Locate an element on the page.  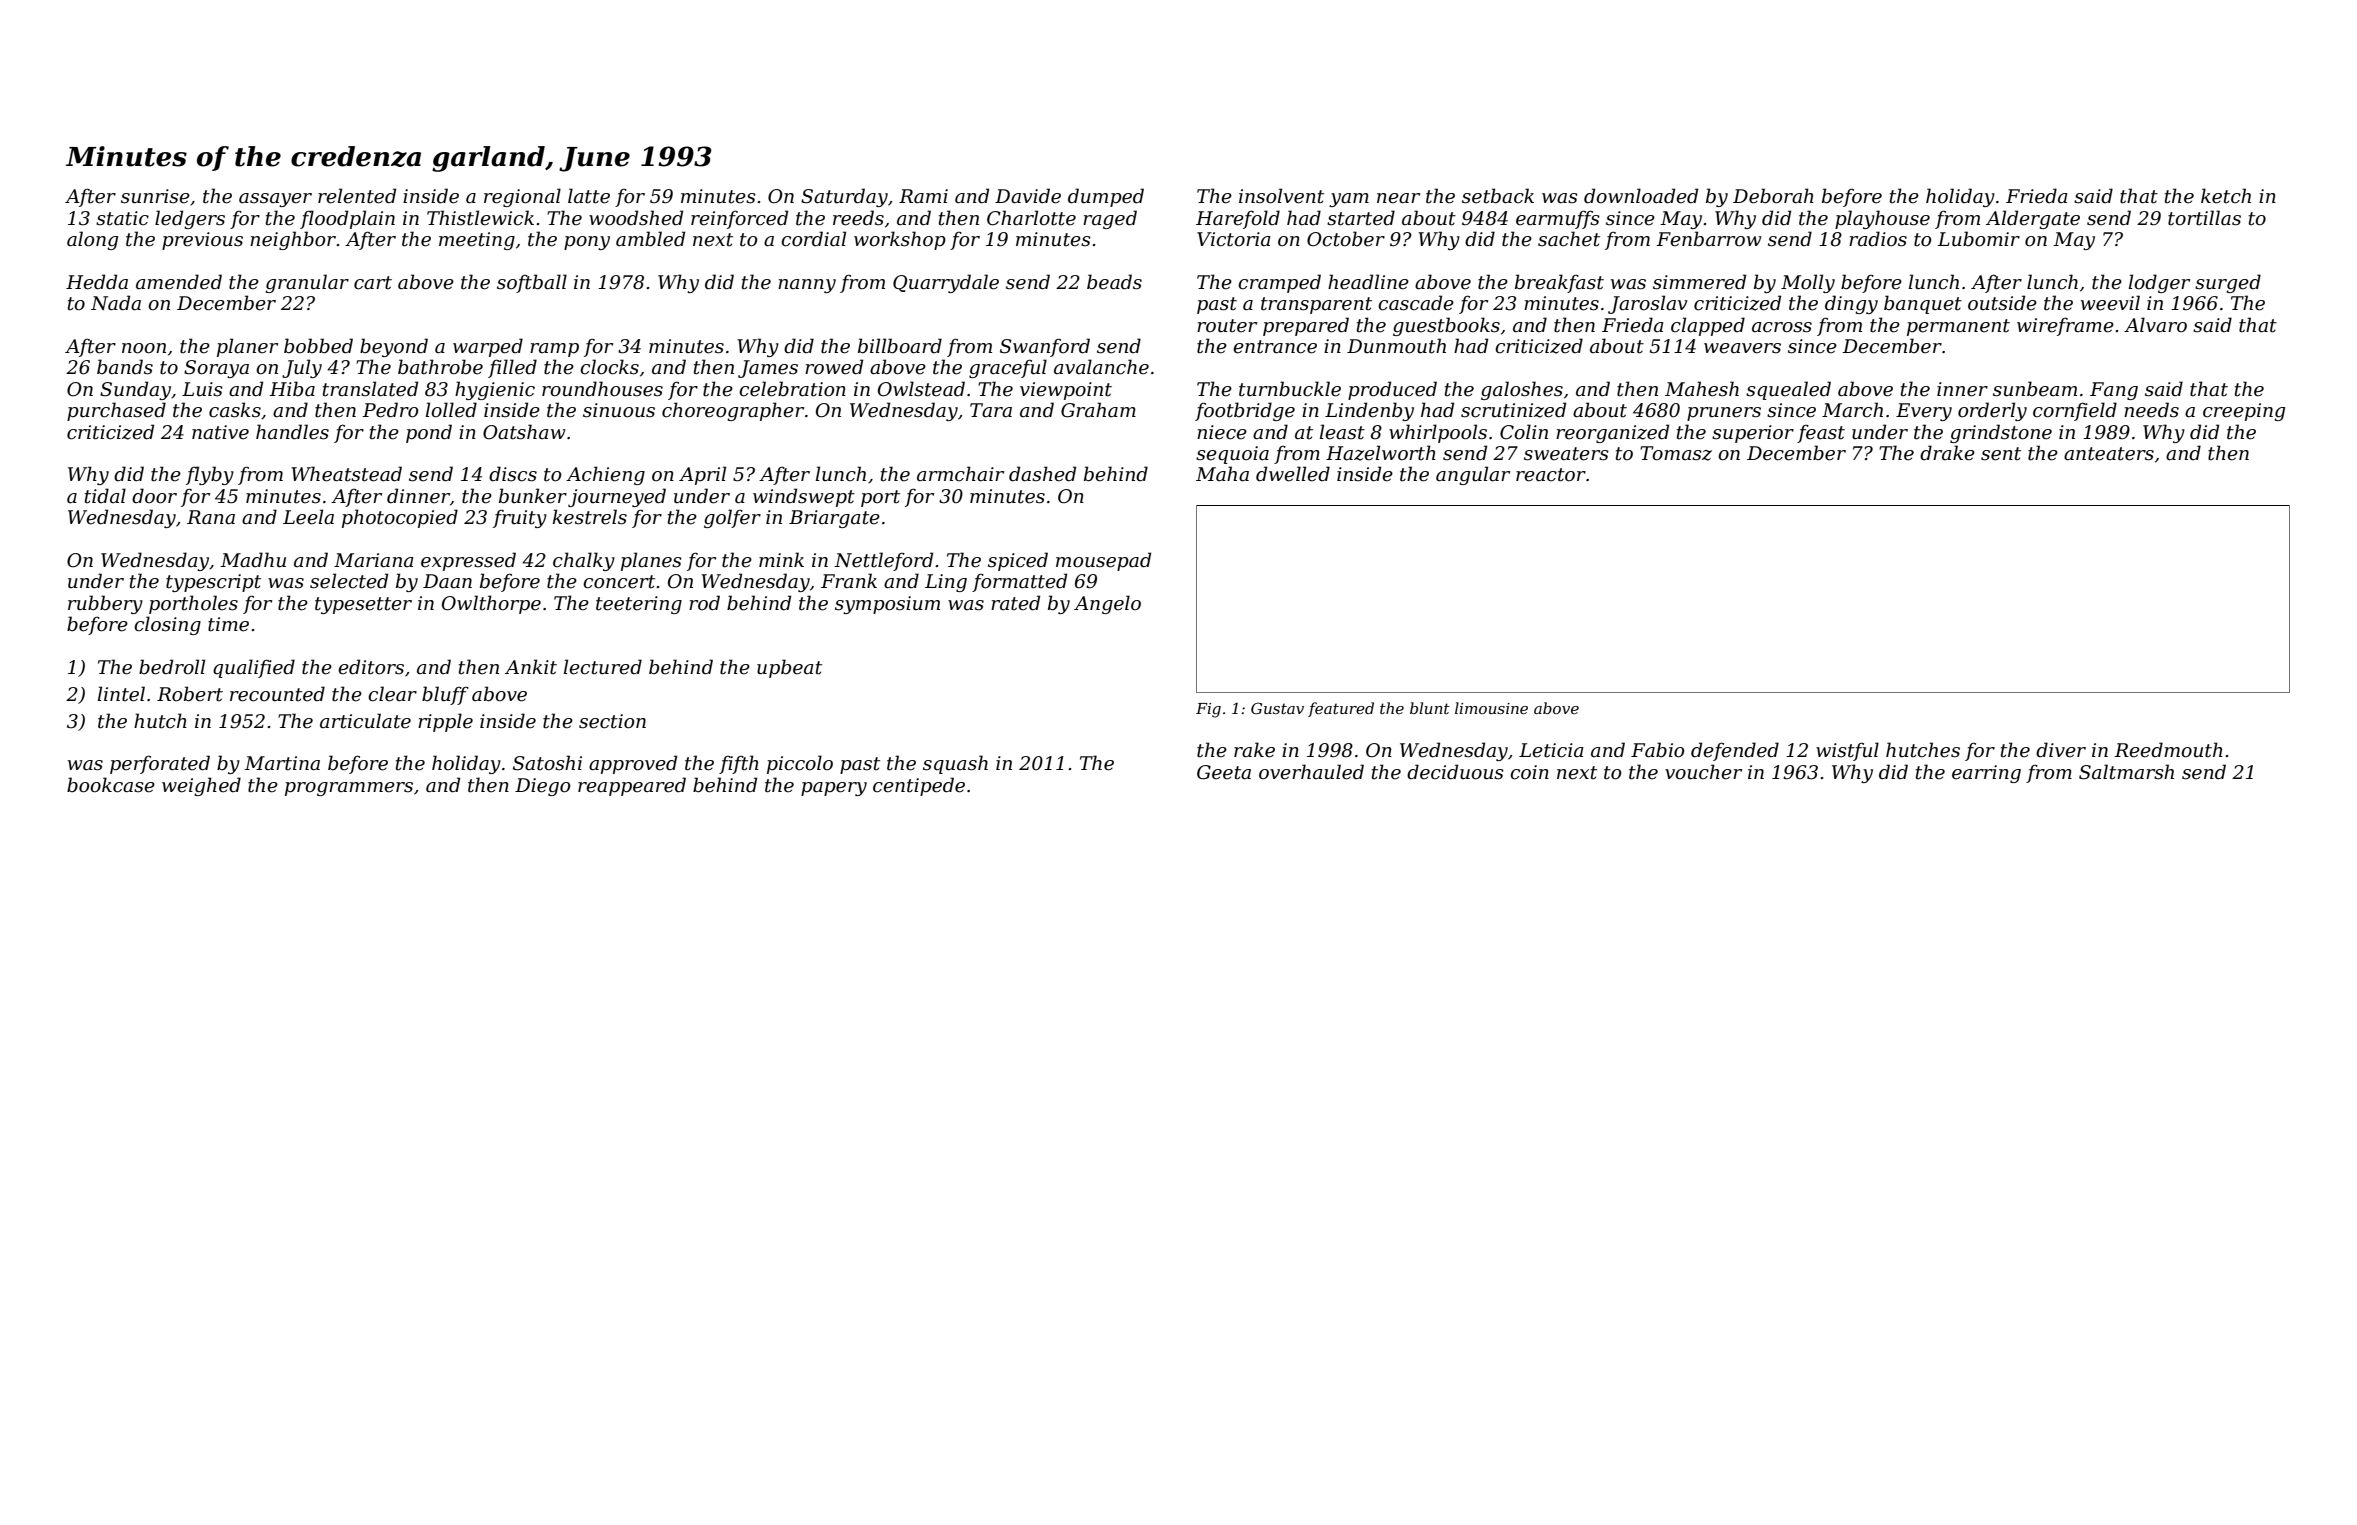
tidal is located at coordinates (105, 496).
